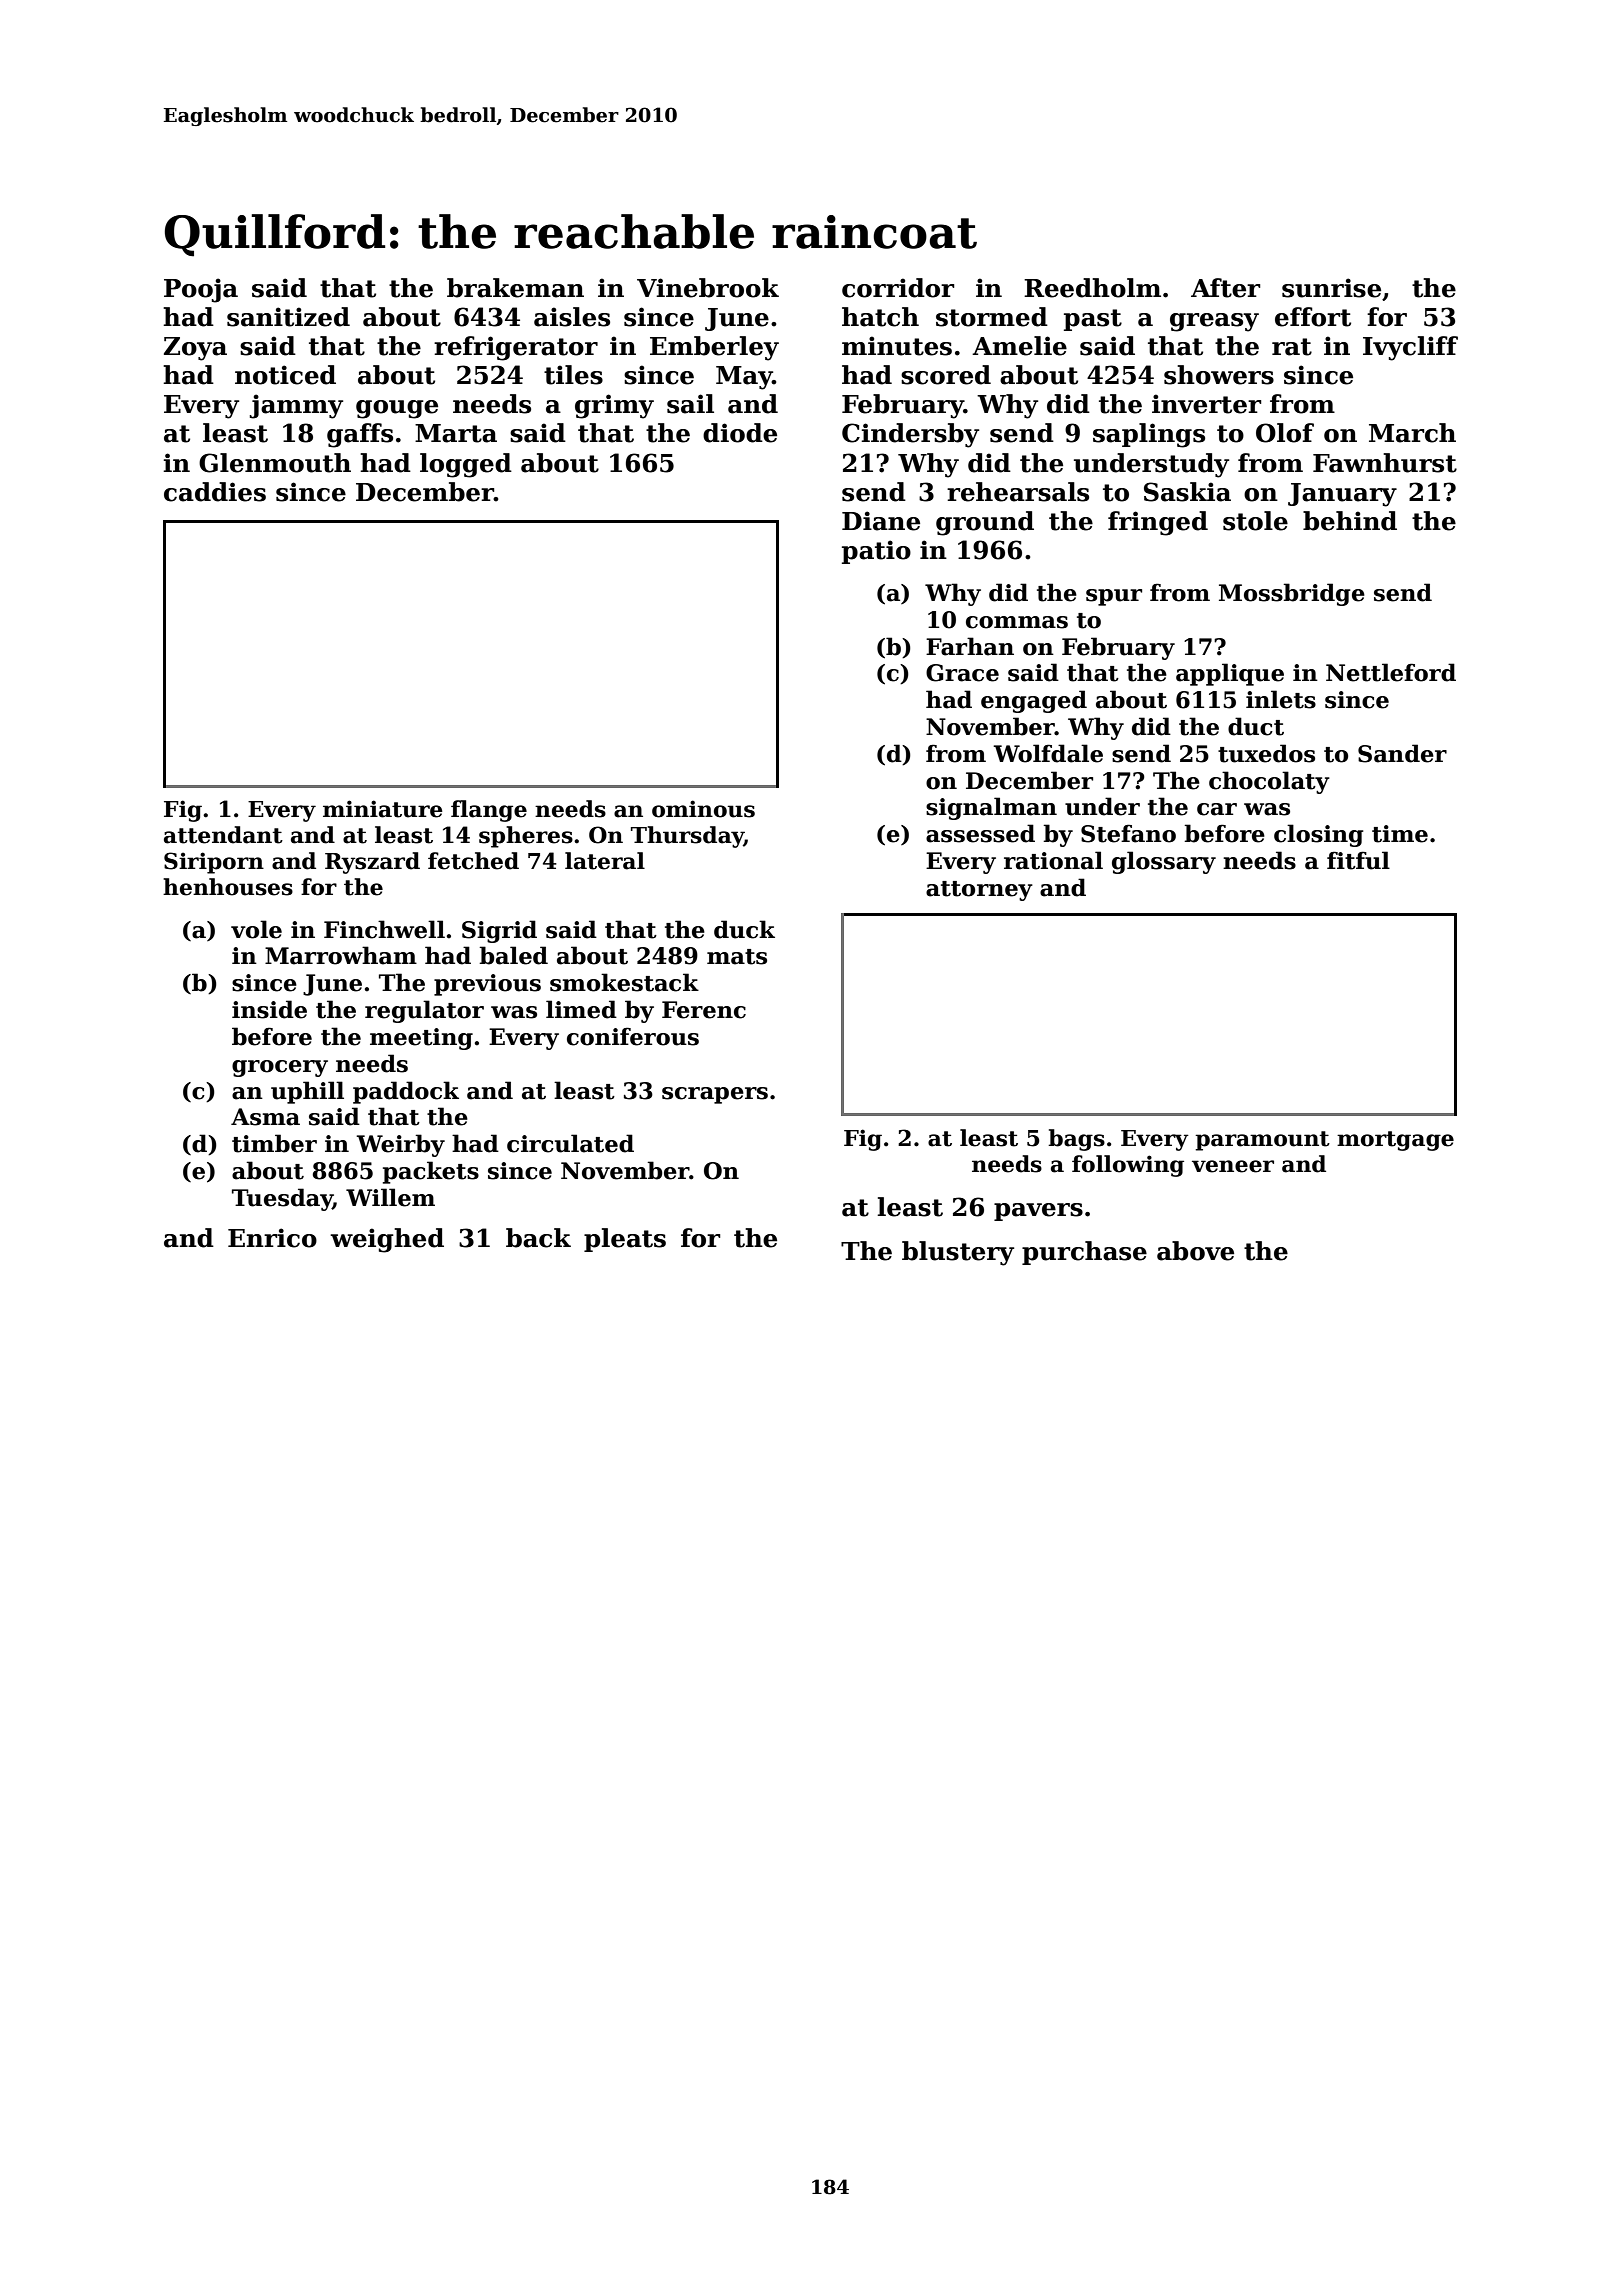 The image size is (1620, 2292). Describe the element at coordinates (195, 349) in the screenshot. I see `Zoya` at that location.
